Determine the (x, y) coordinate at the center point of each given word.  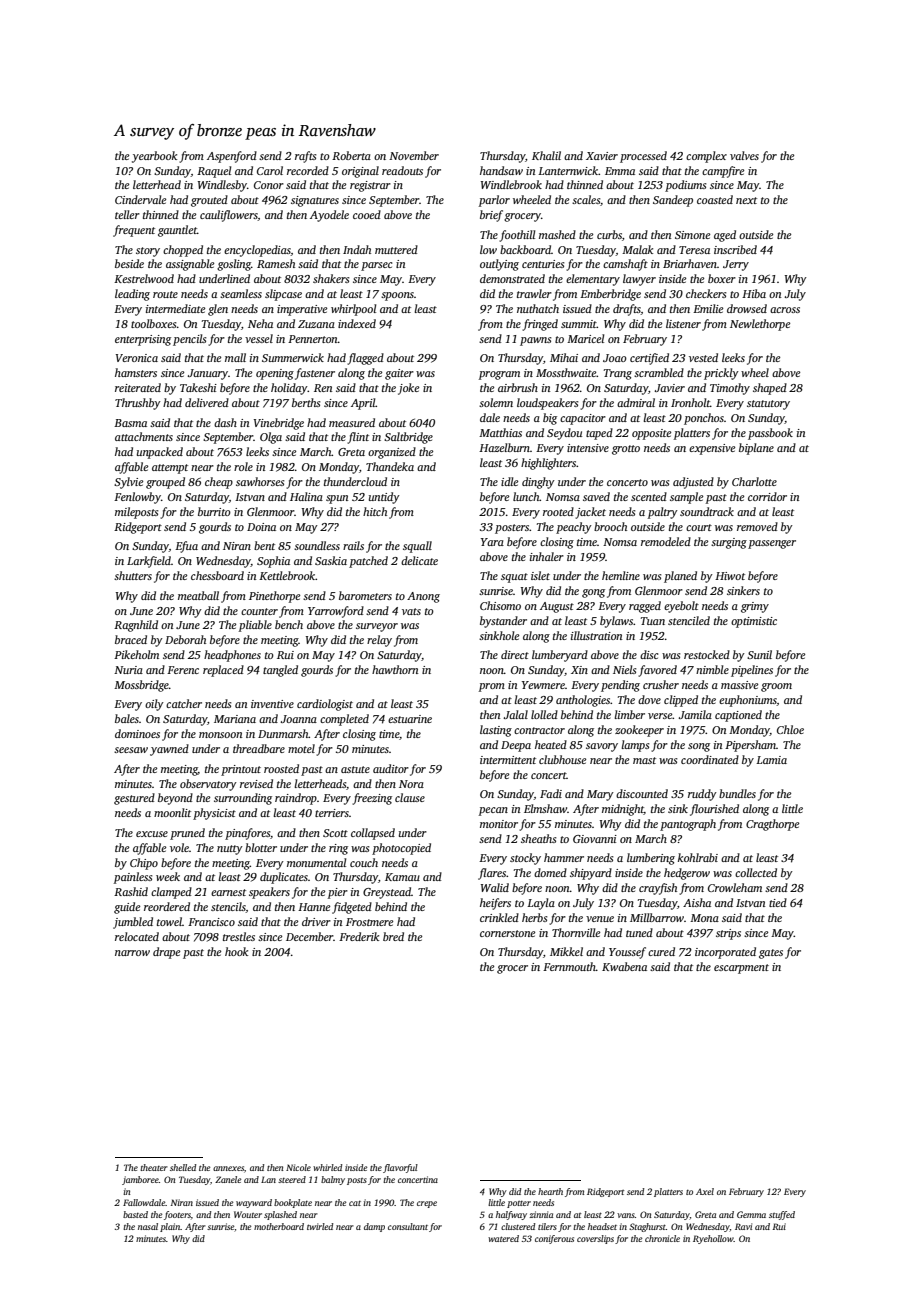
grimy (755, 607)
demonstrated (512, 278)
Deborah (185, 639)
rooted (558, 511)
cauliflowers (229, 216)
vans (626, 1215)
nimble (712, 669)
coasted (715, 199)
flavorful (400, 1168)
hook (236, 951)
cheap (219, 483)
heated (551, 744)
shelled (183, 1167)
